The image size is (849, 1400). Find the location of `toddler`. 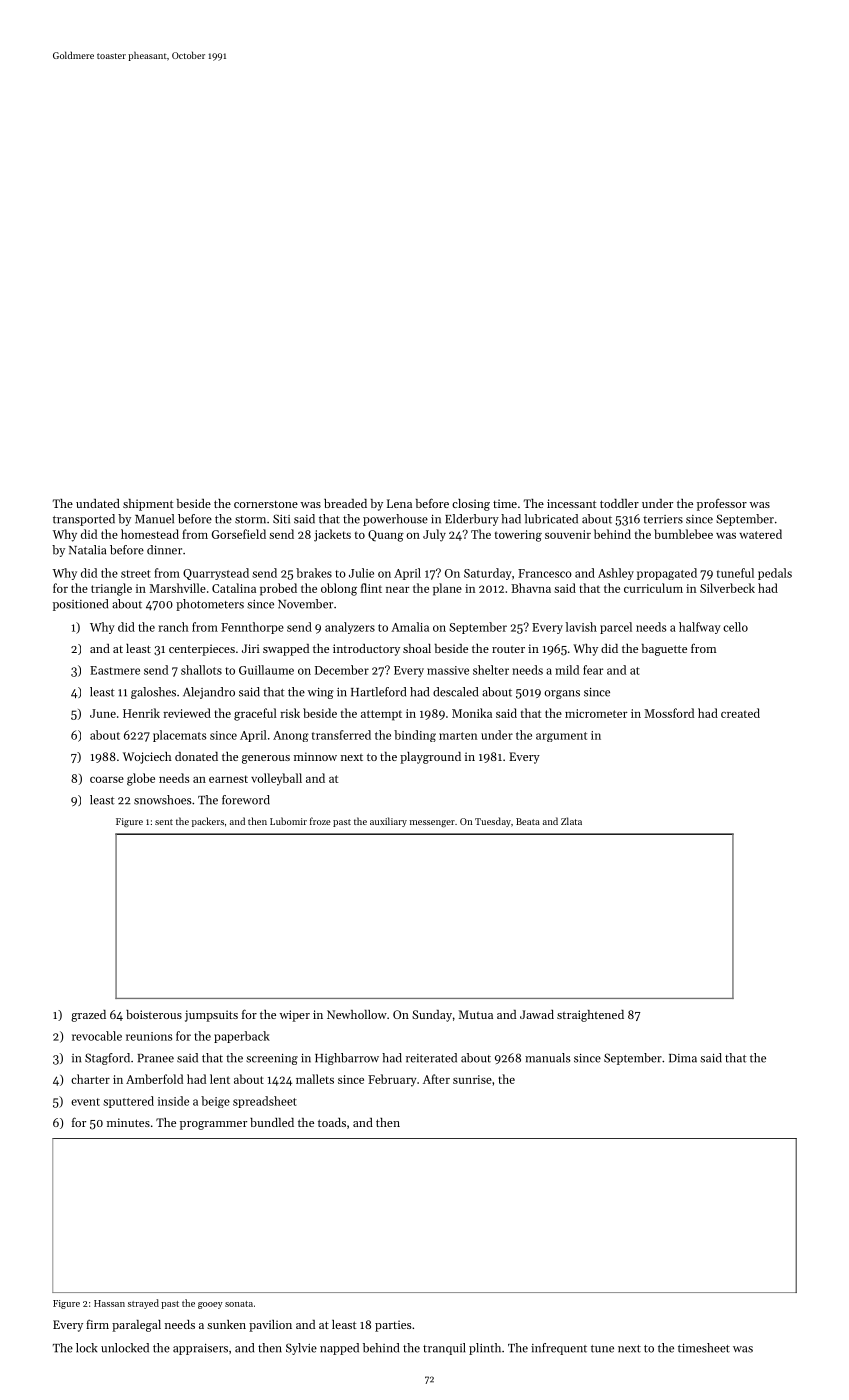

toddler is located at coordinates (619, 503).
